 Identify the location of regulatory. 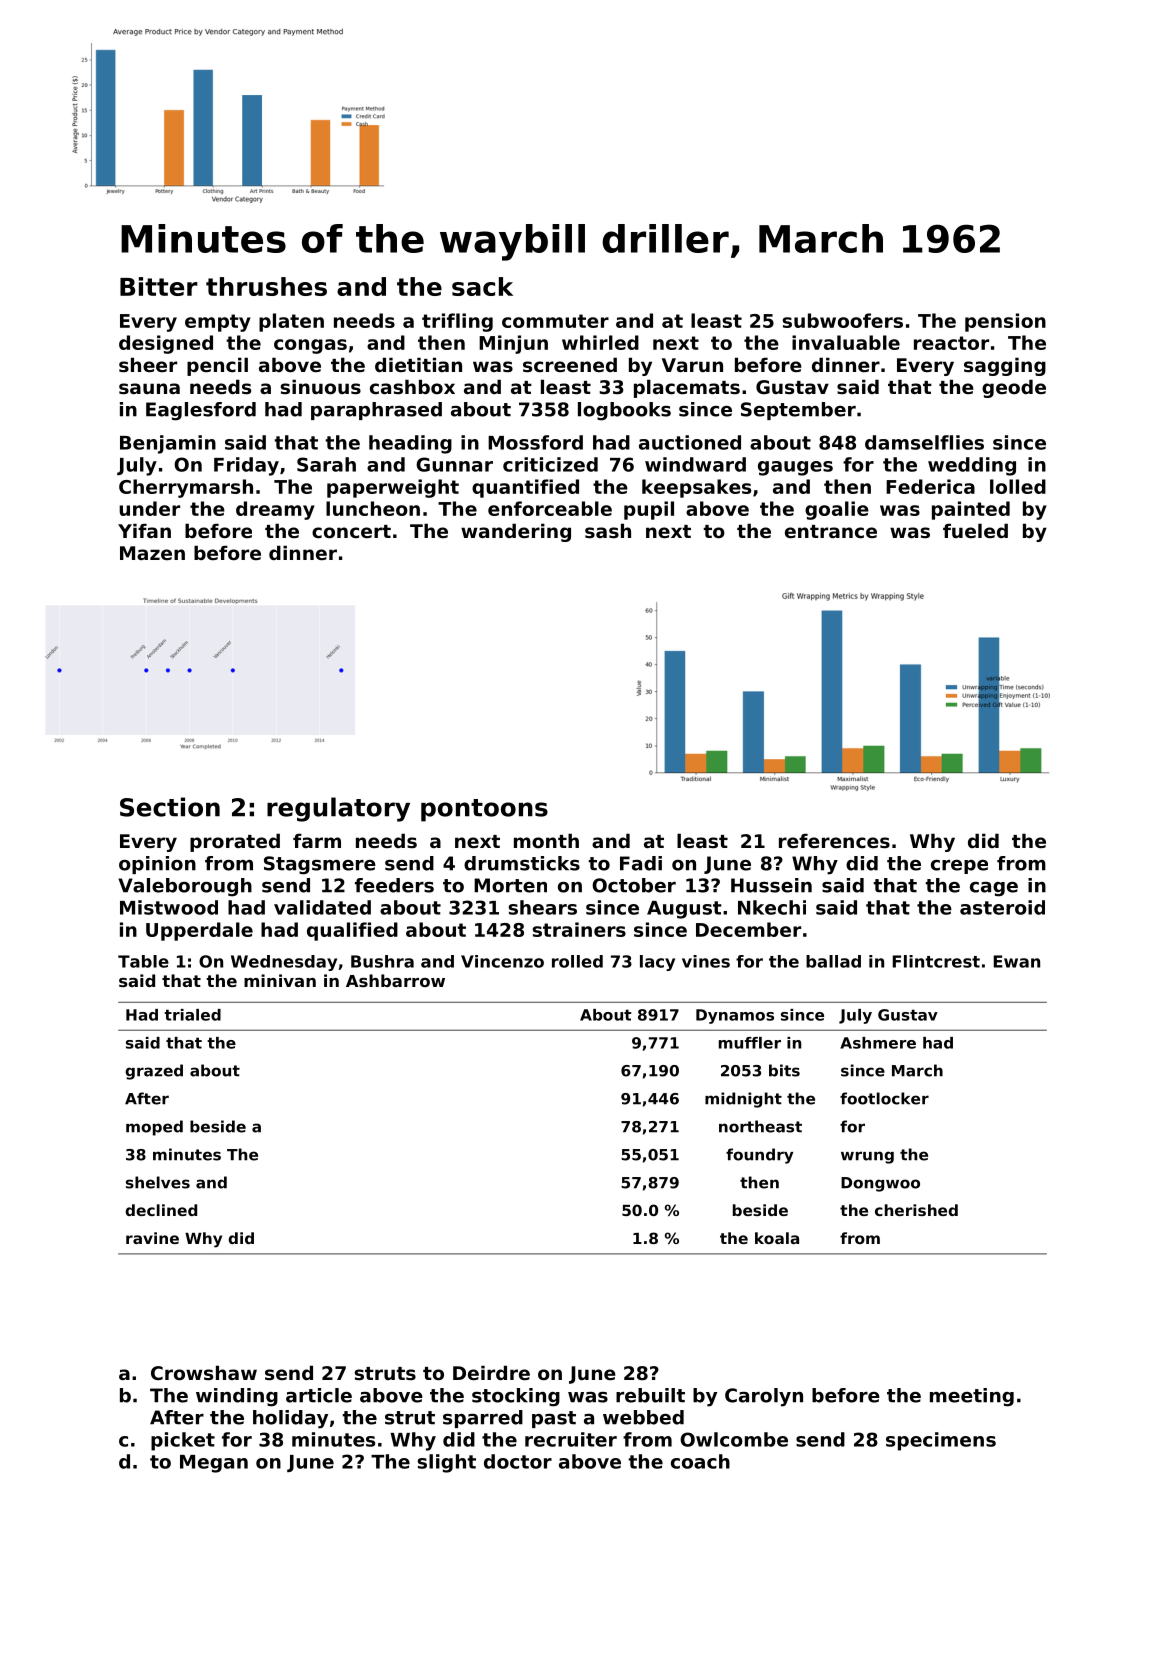
(338, 809).
